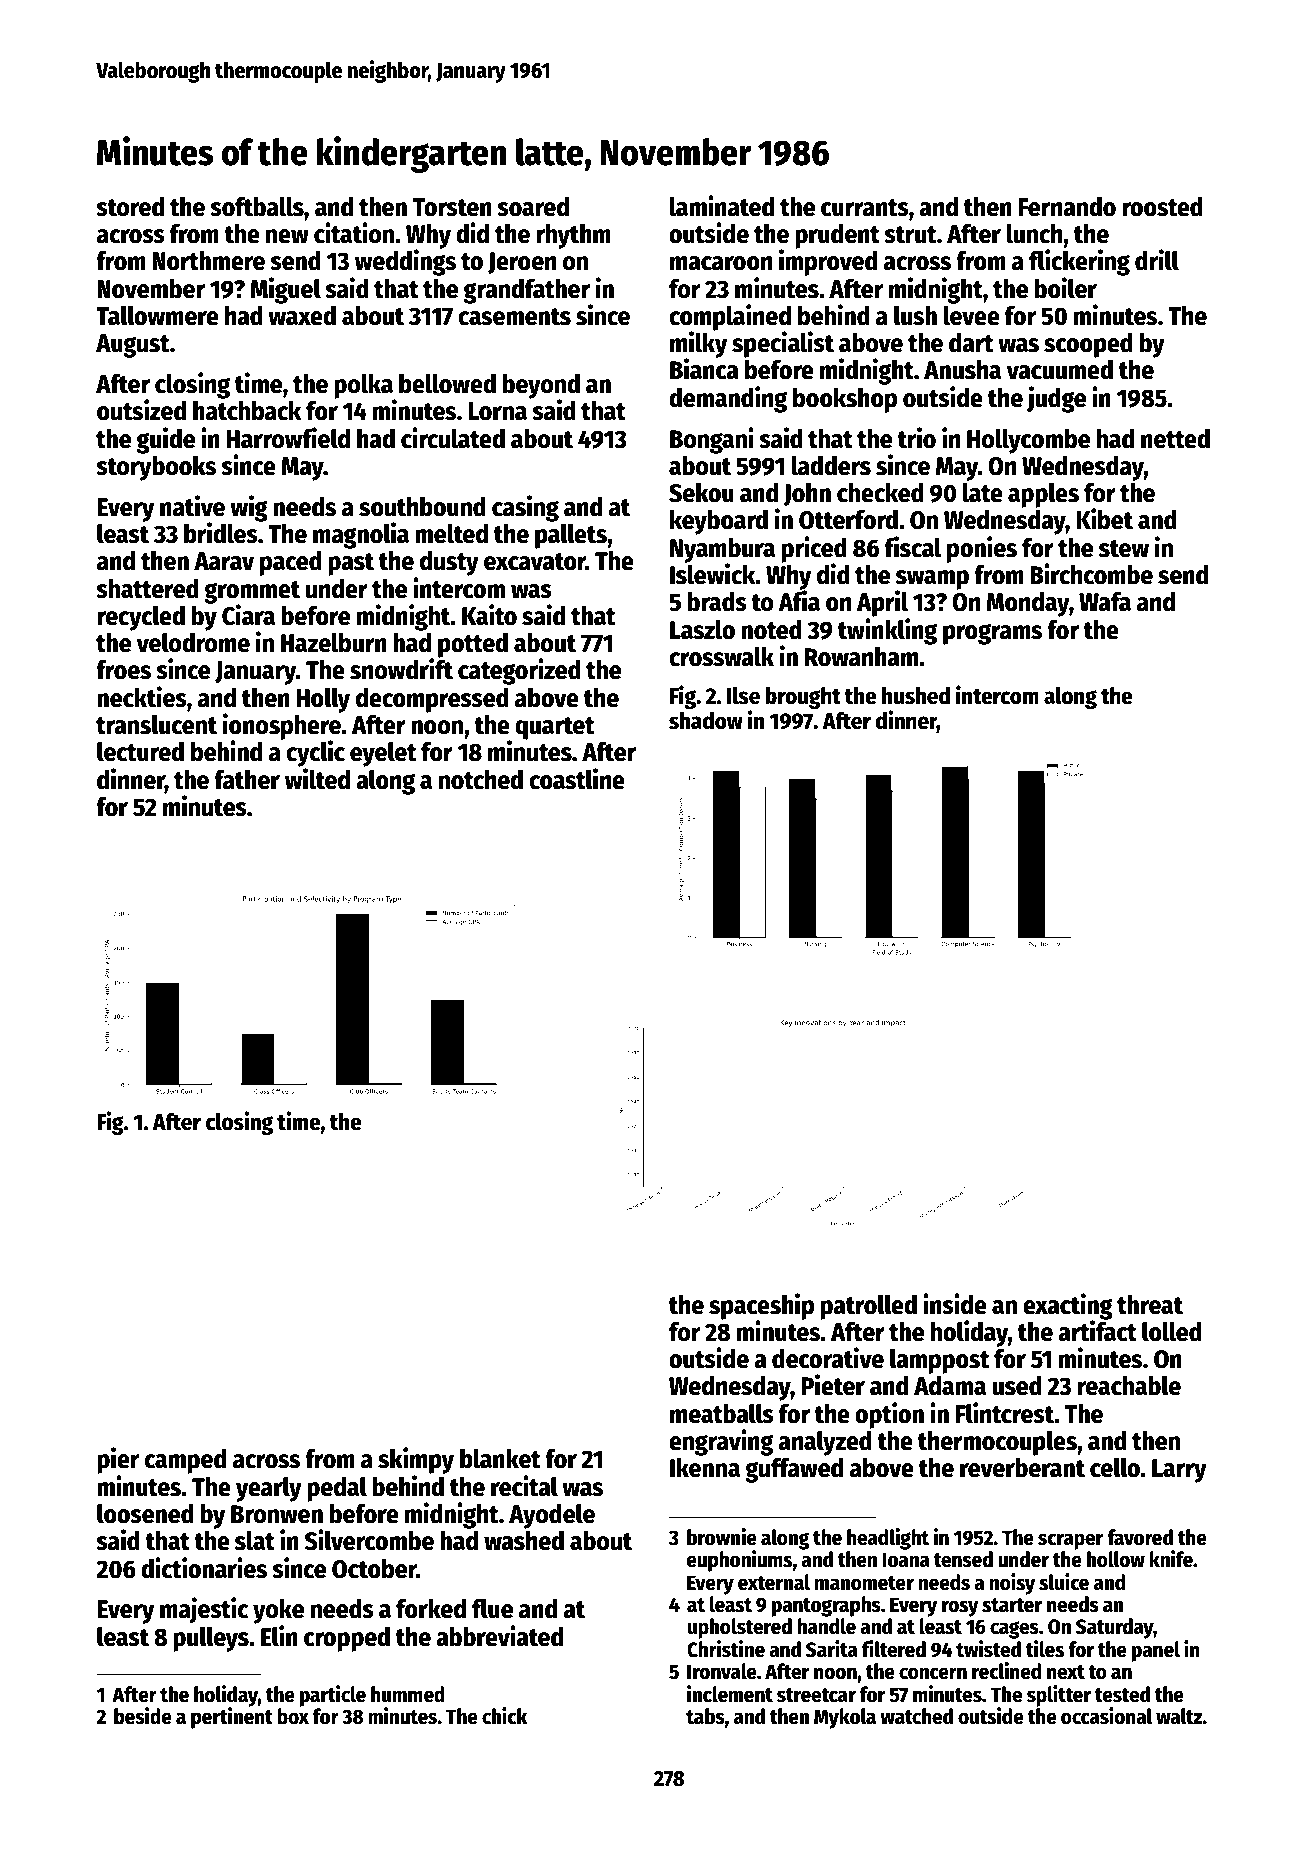 Image resolution: width=1308 pixels, height=1849 pixels. What do you see at coordinates (118, 1460) in the document?
I see `pier` at bounding box center [118, 1460].
